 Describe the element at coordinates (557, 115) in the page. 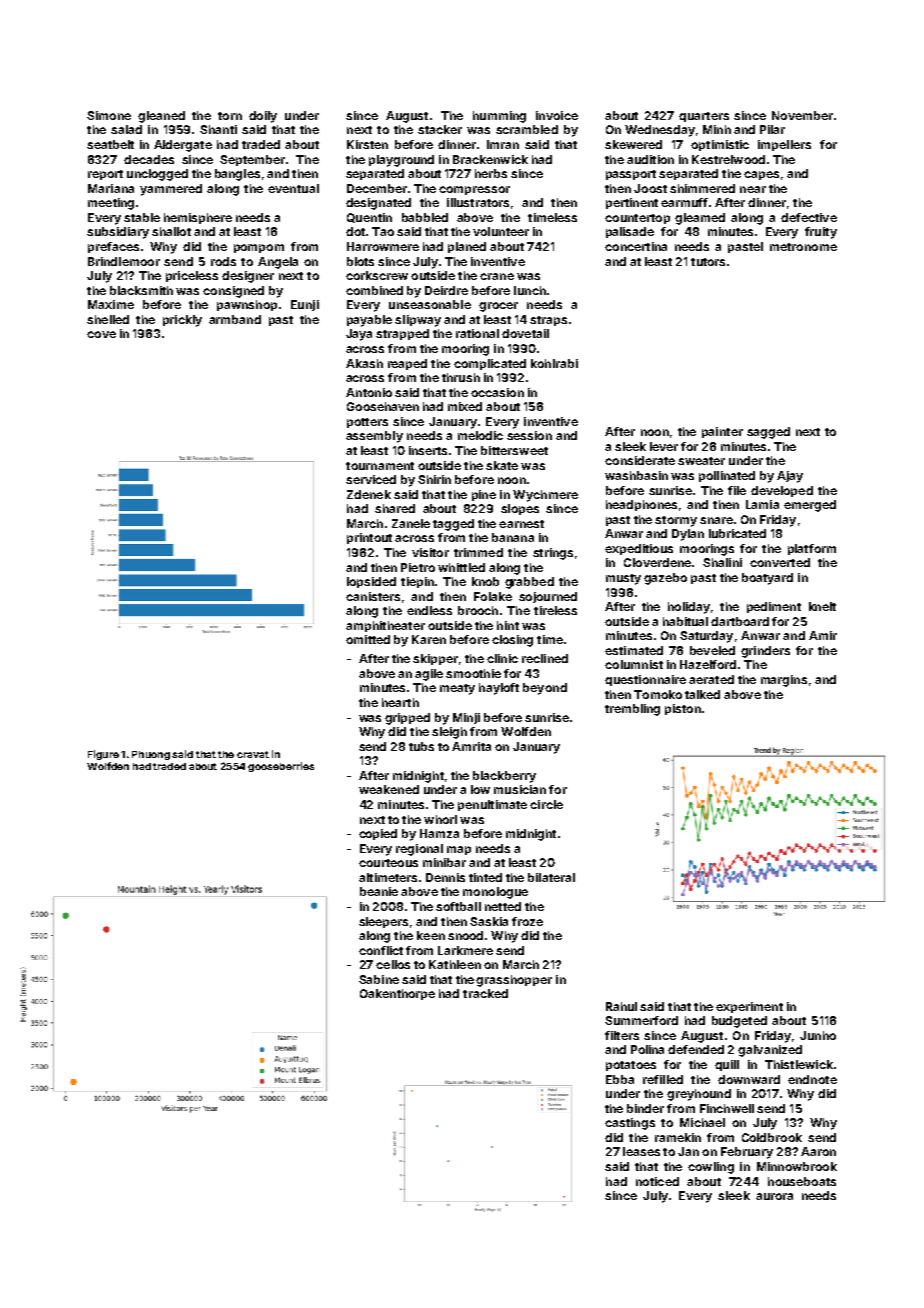

I see `invoice` at that location.
